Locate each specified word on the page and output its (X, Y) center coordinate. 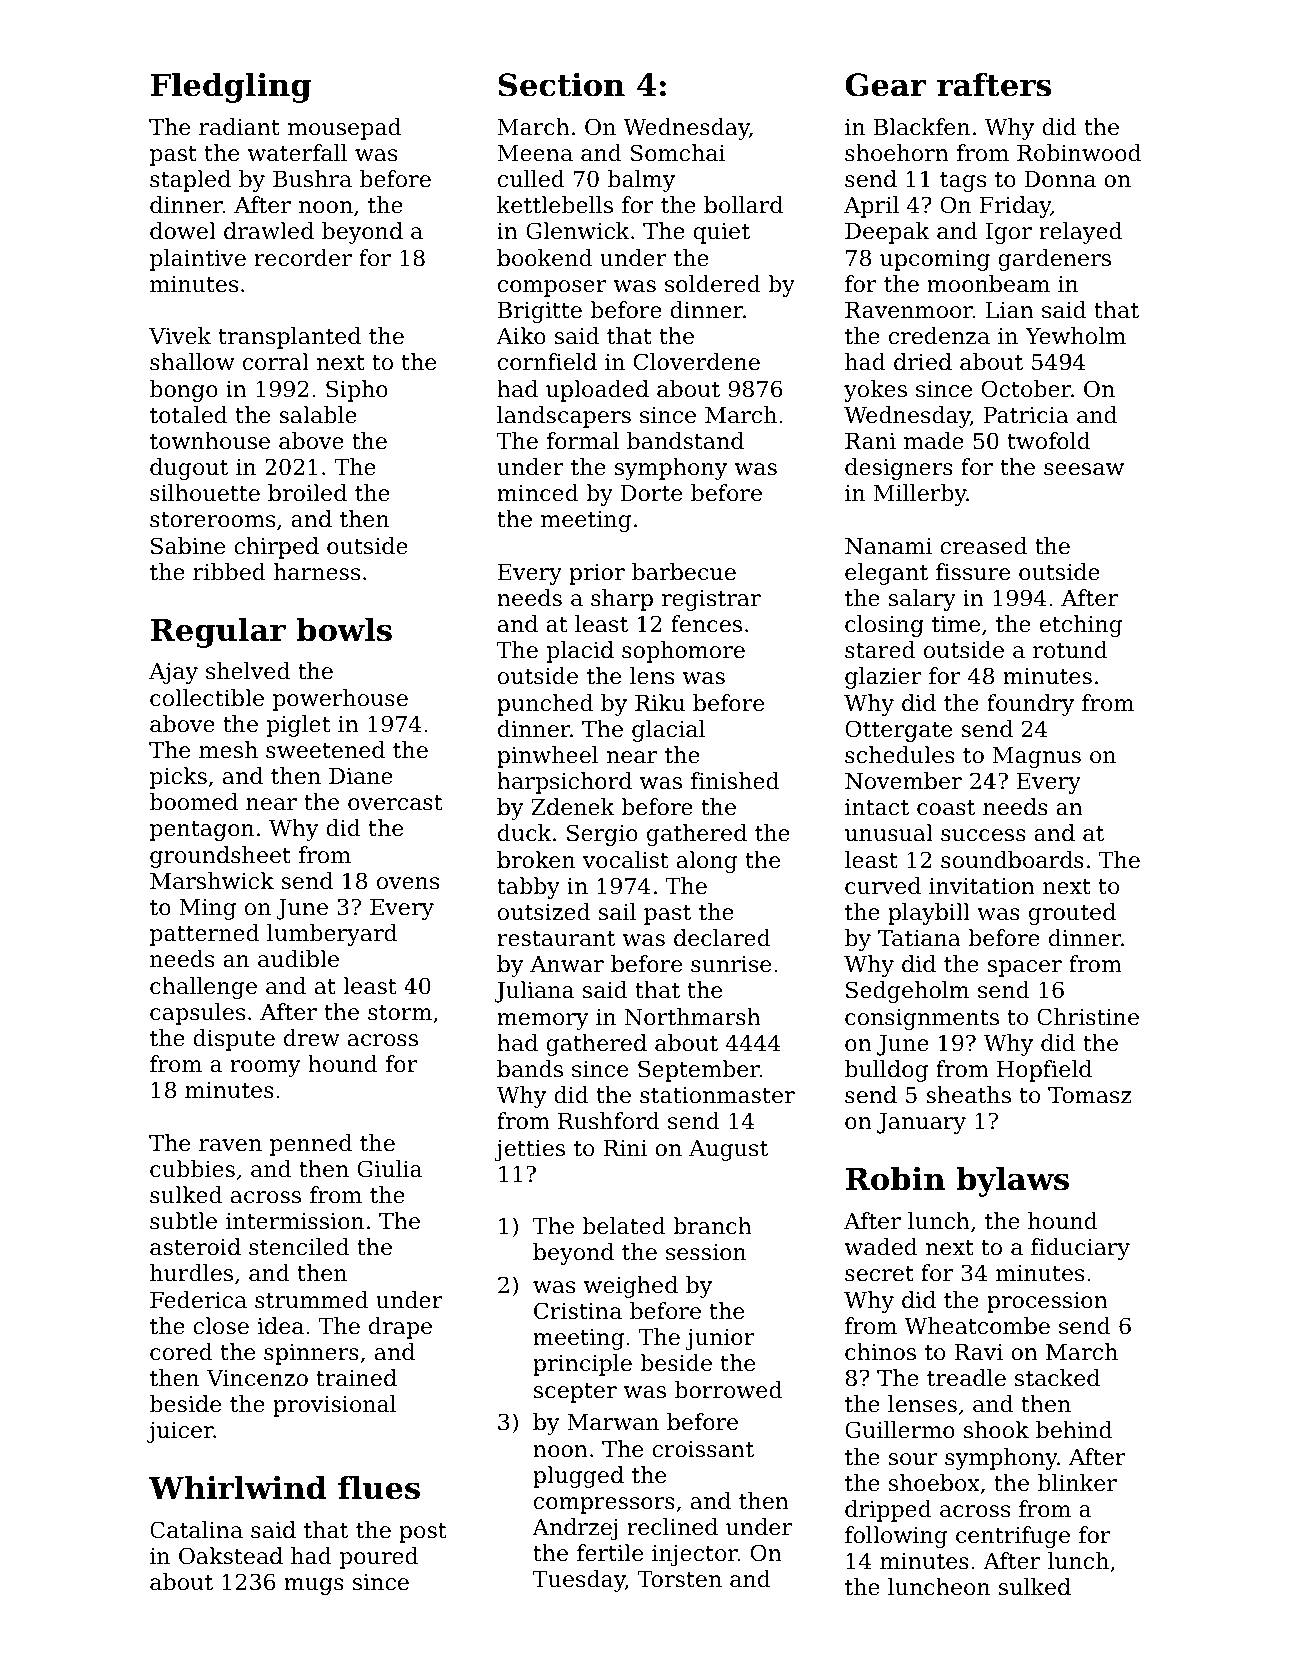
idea (281, 1326)
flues (379, 1487)
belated (624, 1226)
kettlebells (555, 205)
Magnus (1037, 757)
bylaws (1012, 1181)
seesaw (1084, 469)
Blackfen (922, 127)
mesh (228, 750)
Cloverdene (697, 362)
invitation (982, 886)
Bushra (312, 179)
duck (525, 833)
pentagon (202, 831)
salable (318, 415)
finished (735, 781)
